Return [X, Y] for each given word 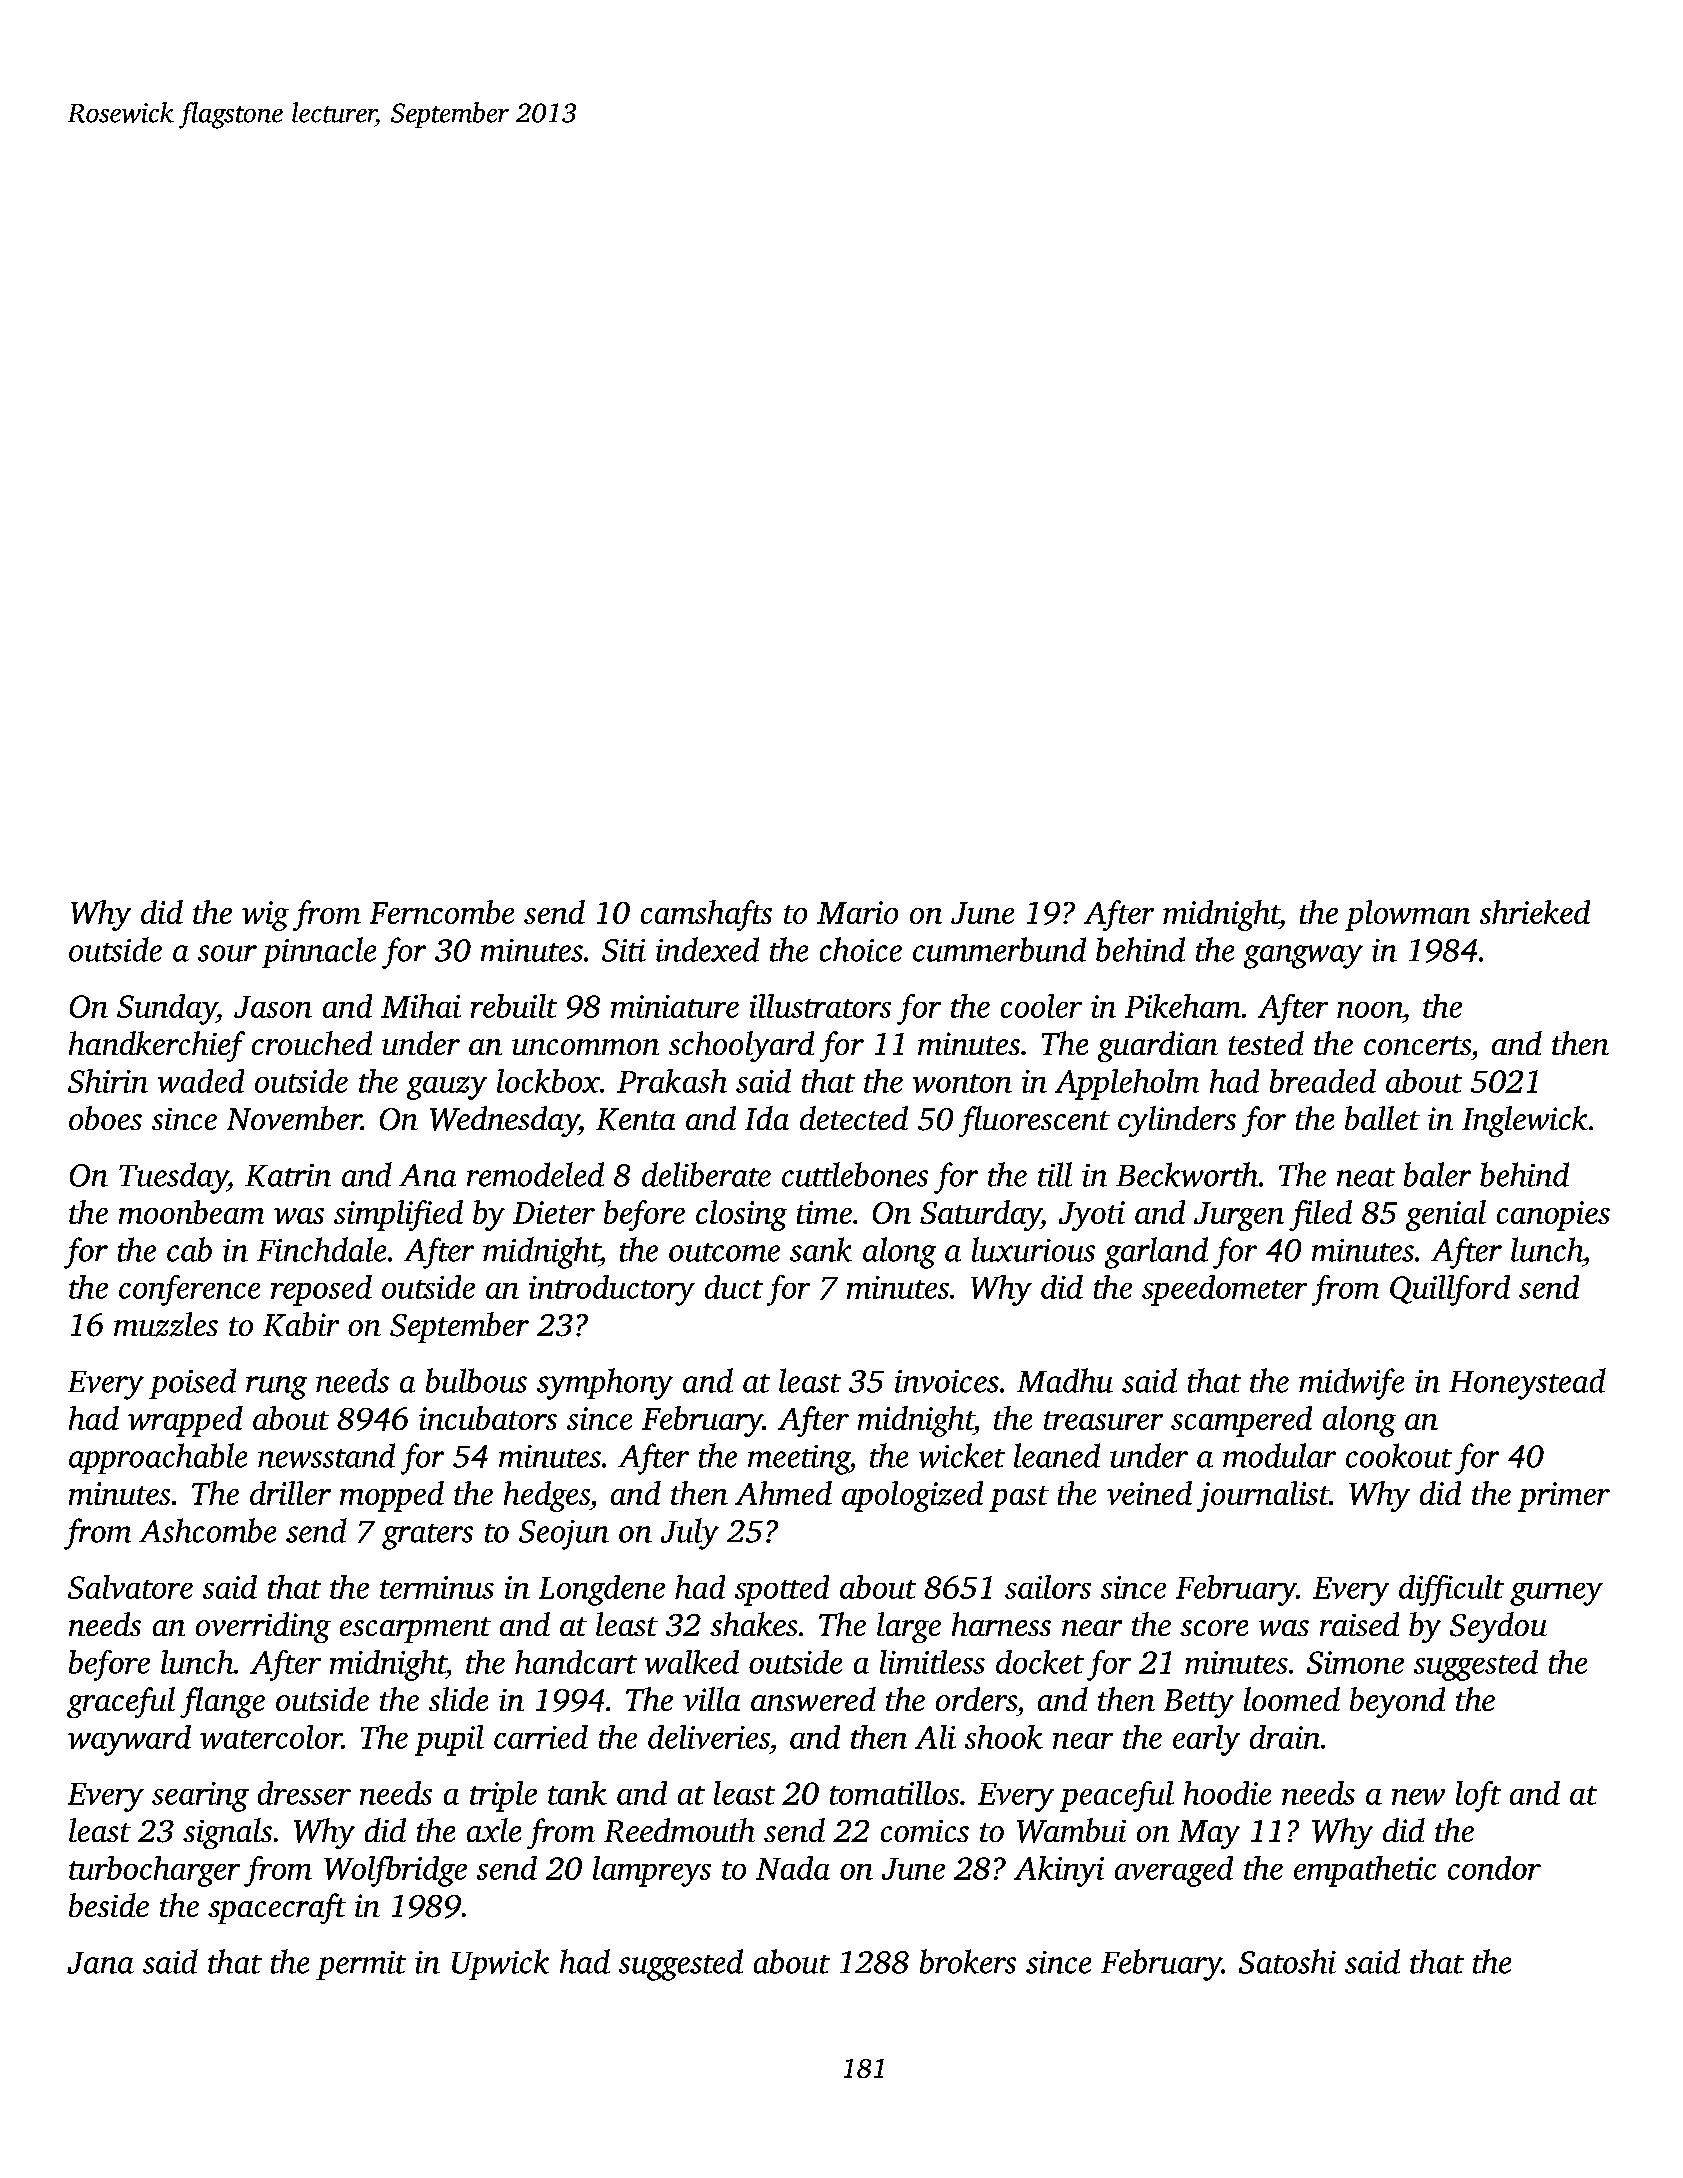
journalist [1263, 1496]
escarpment [415, 1630]
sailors [1048, 1587]
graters [427, 1537]
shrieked [1535, 912]
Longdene [602, 1590]
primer [1564, 1497]
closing [741, 1215]
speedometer [1224, 1290]
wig [265, 916]
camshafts [706, 915]
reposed [321, 1290]
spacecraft [277, 1908]
